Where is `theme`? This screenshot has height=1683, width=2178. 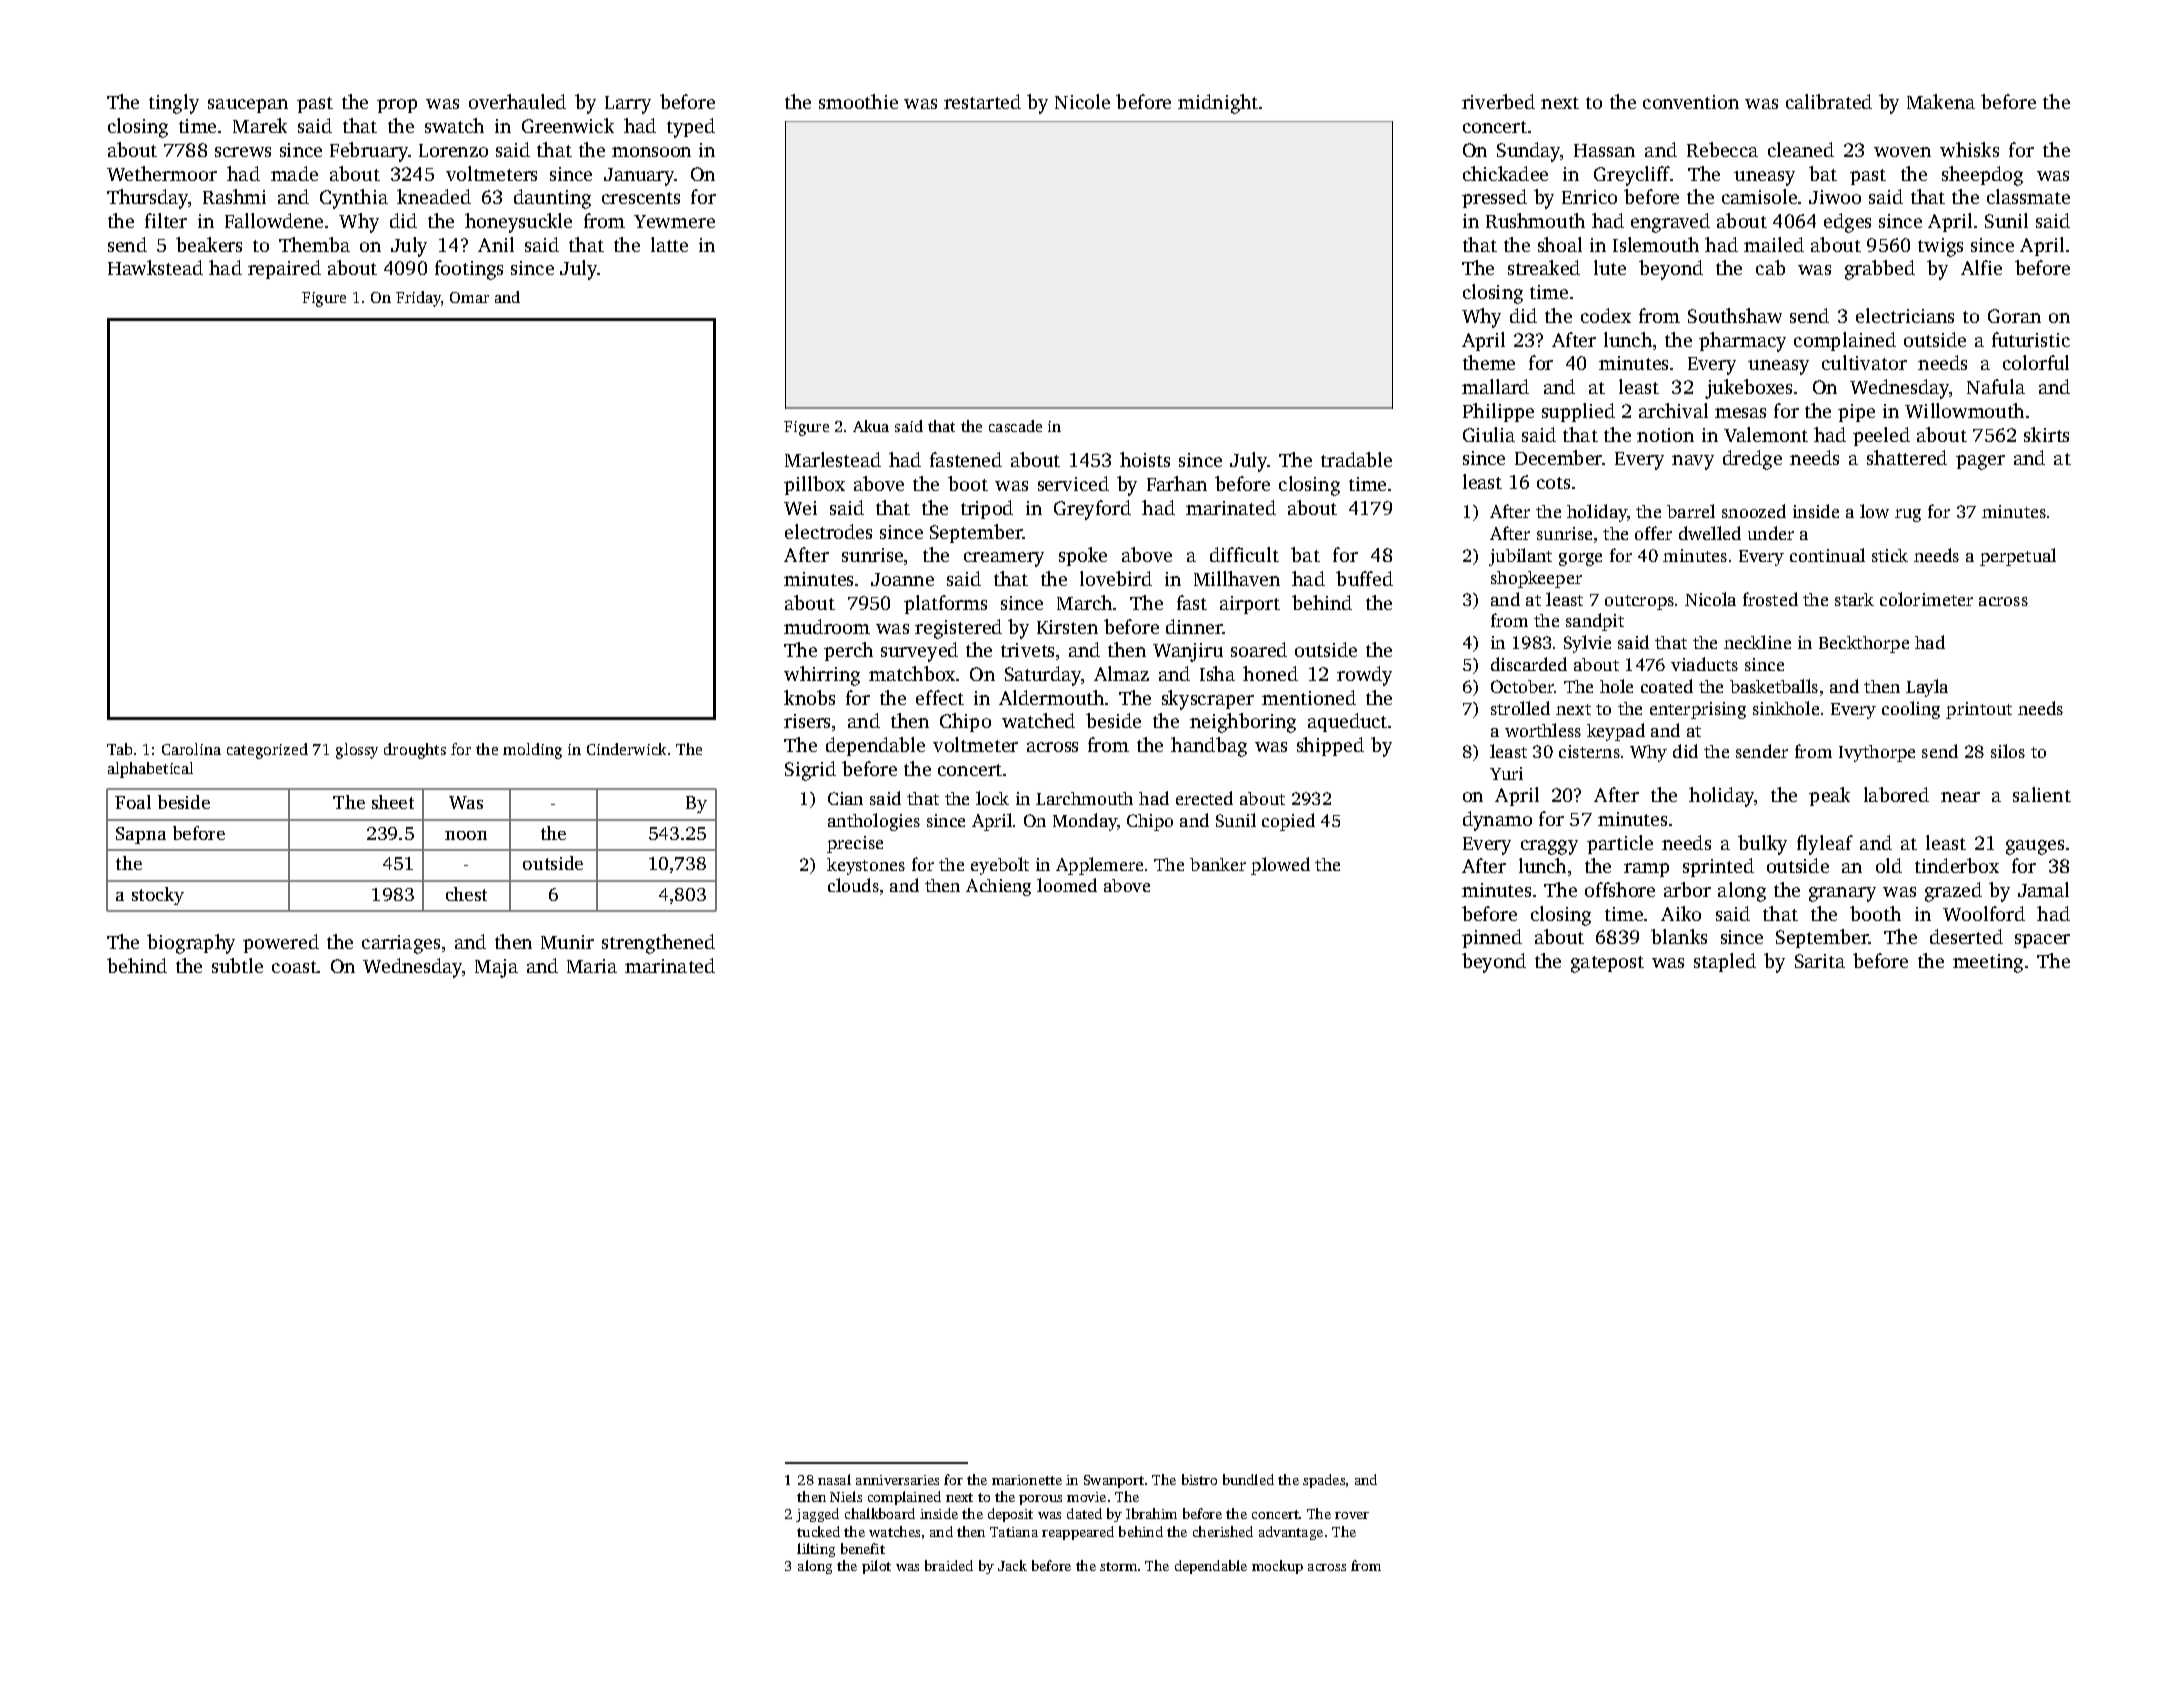 theme is located at coordinates (1489, 362).
